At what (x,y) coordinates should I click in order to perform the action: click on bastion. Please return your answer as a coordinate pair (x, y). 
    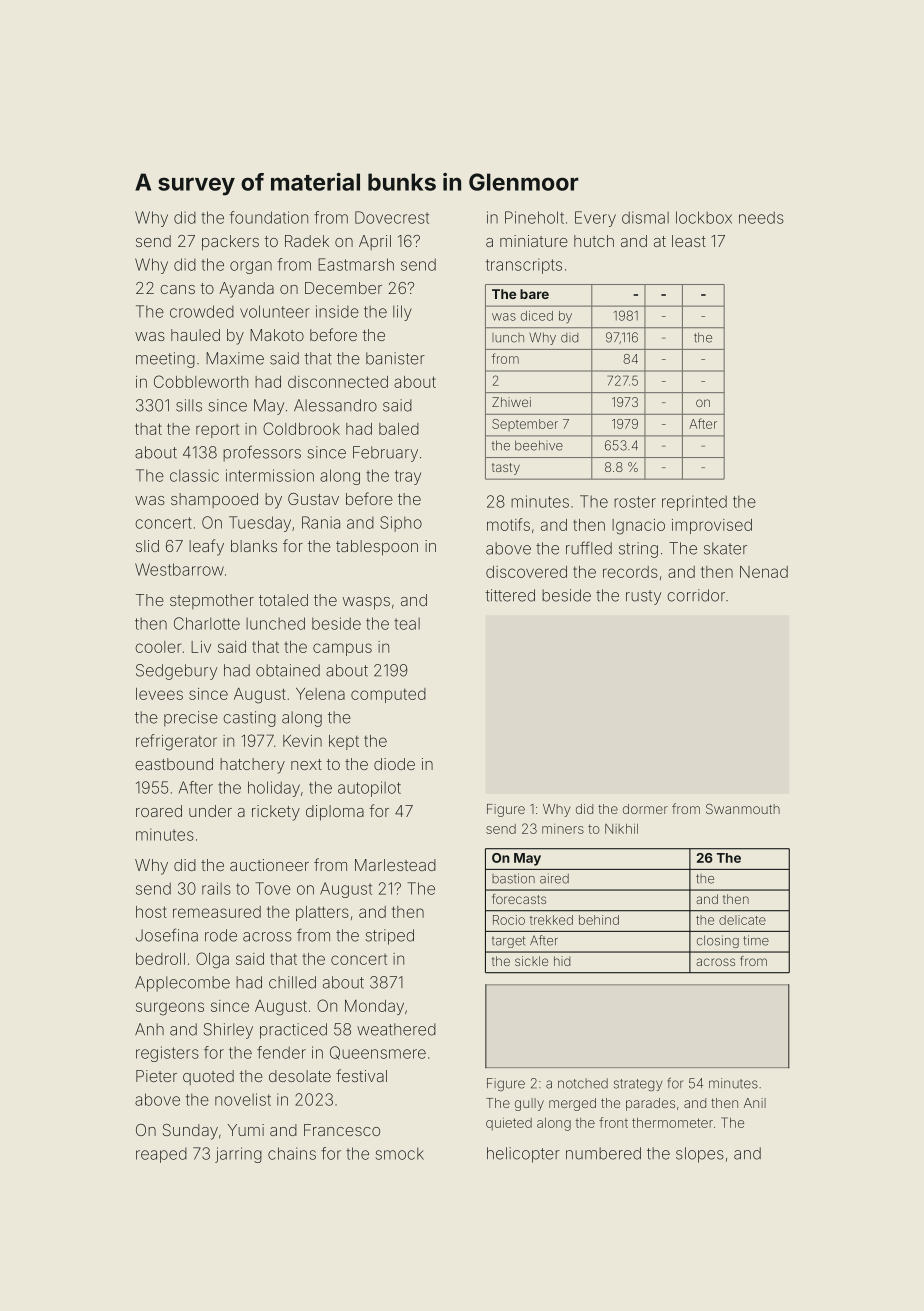
    Looking at the image, I should click on (513, 878).
